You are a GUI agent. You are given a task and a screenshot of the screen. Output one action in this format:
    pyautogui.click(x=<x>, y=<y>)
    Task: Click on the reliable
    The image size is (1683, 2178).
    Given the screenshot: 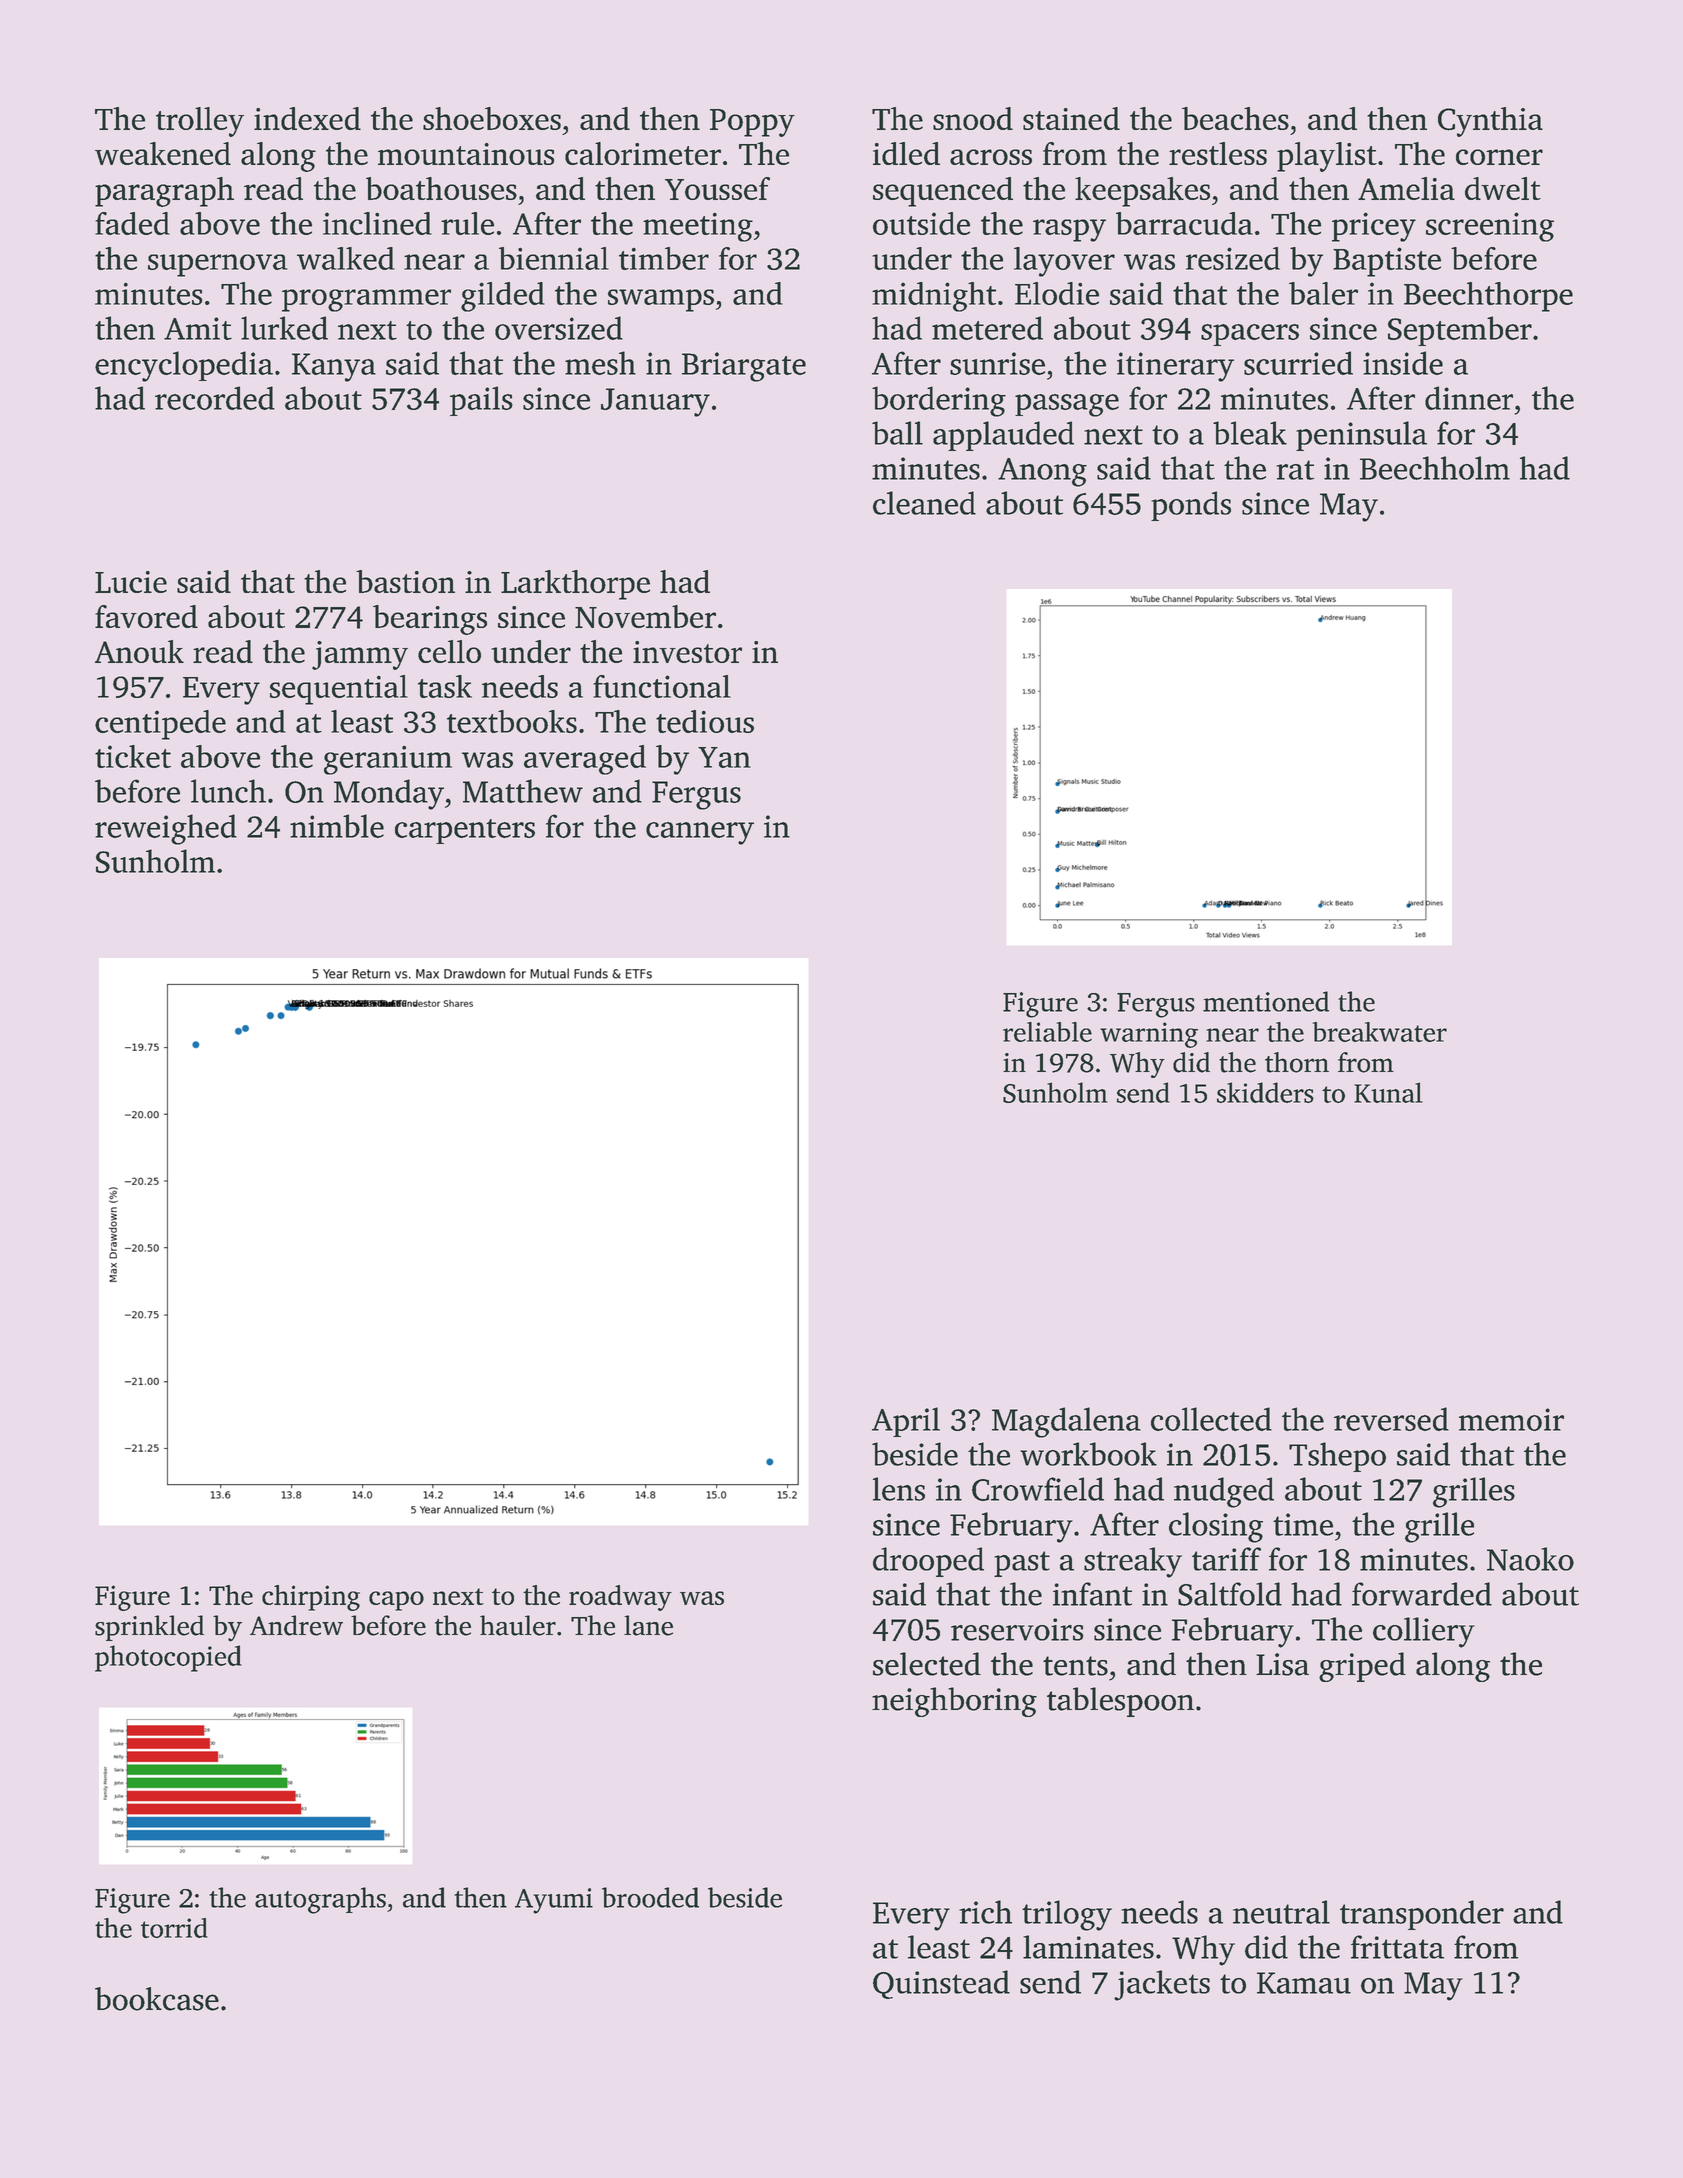 What is the action you would take?
    pyautogui.click(x=1047, y=1032)
